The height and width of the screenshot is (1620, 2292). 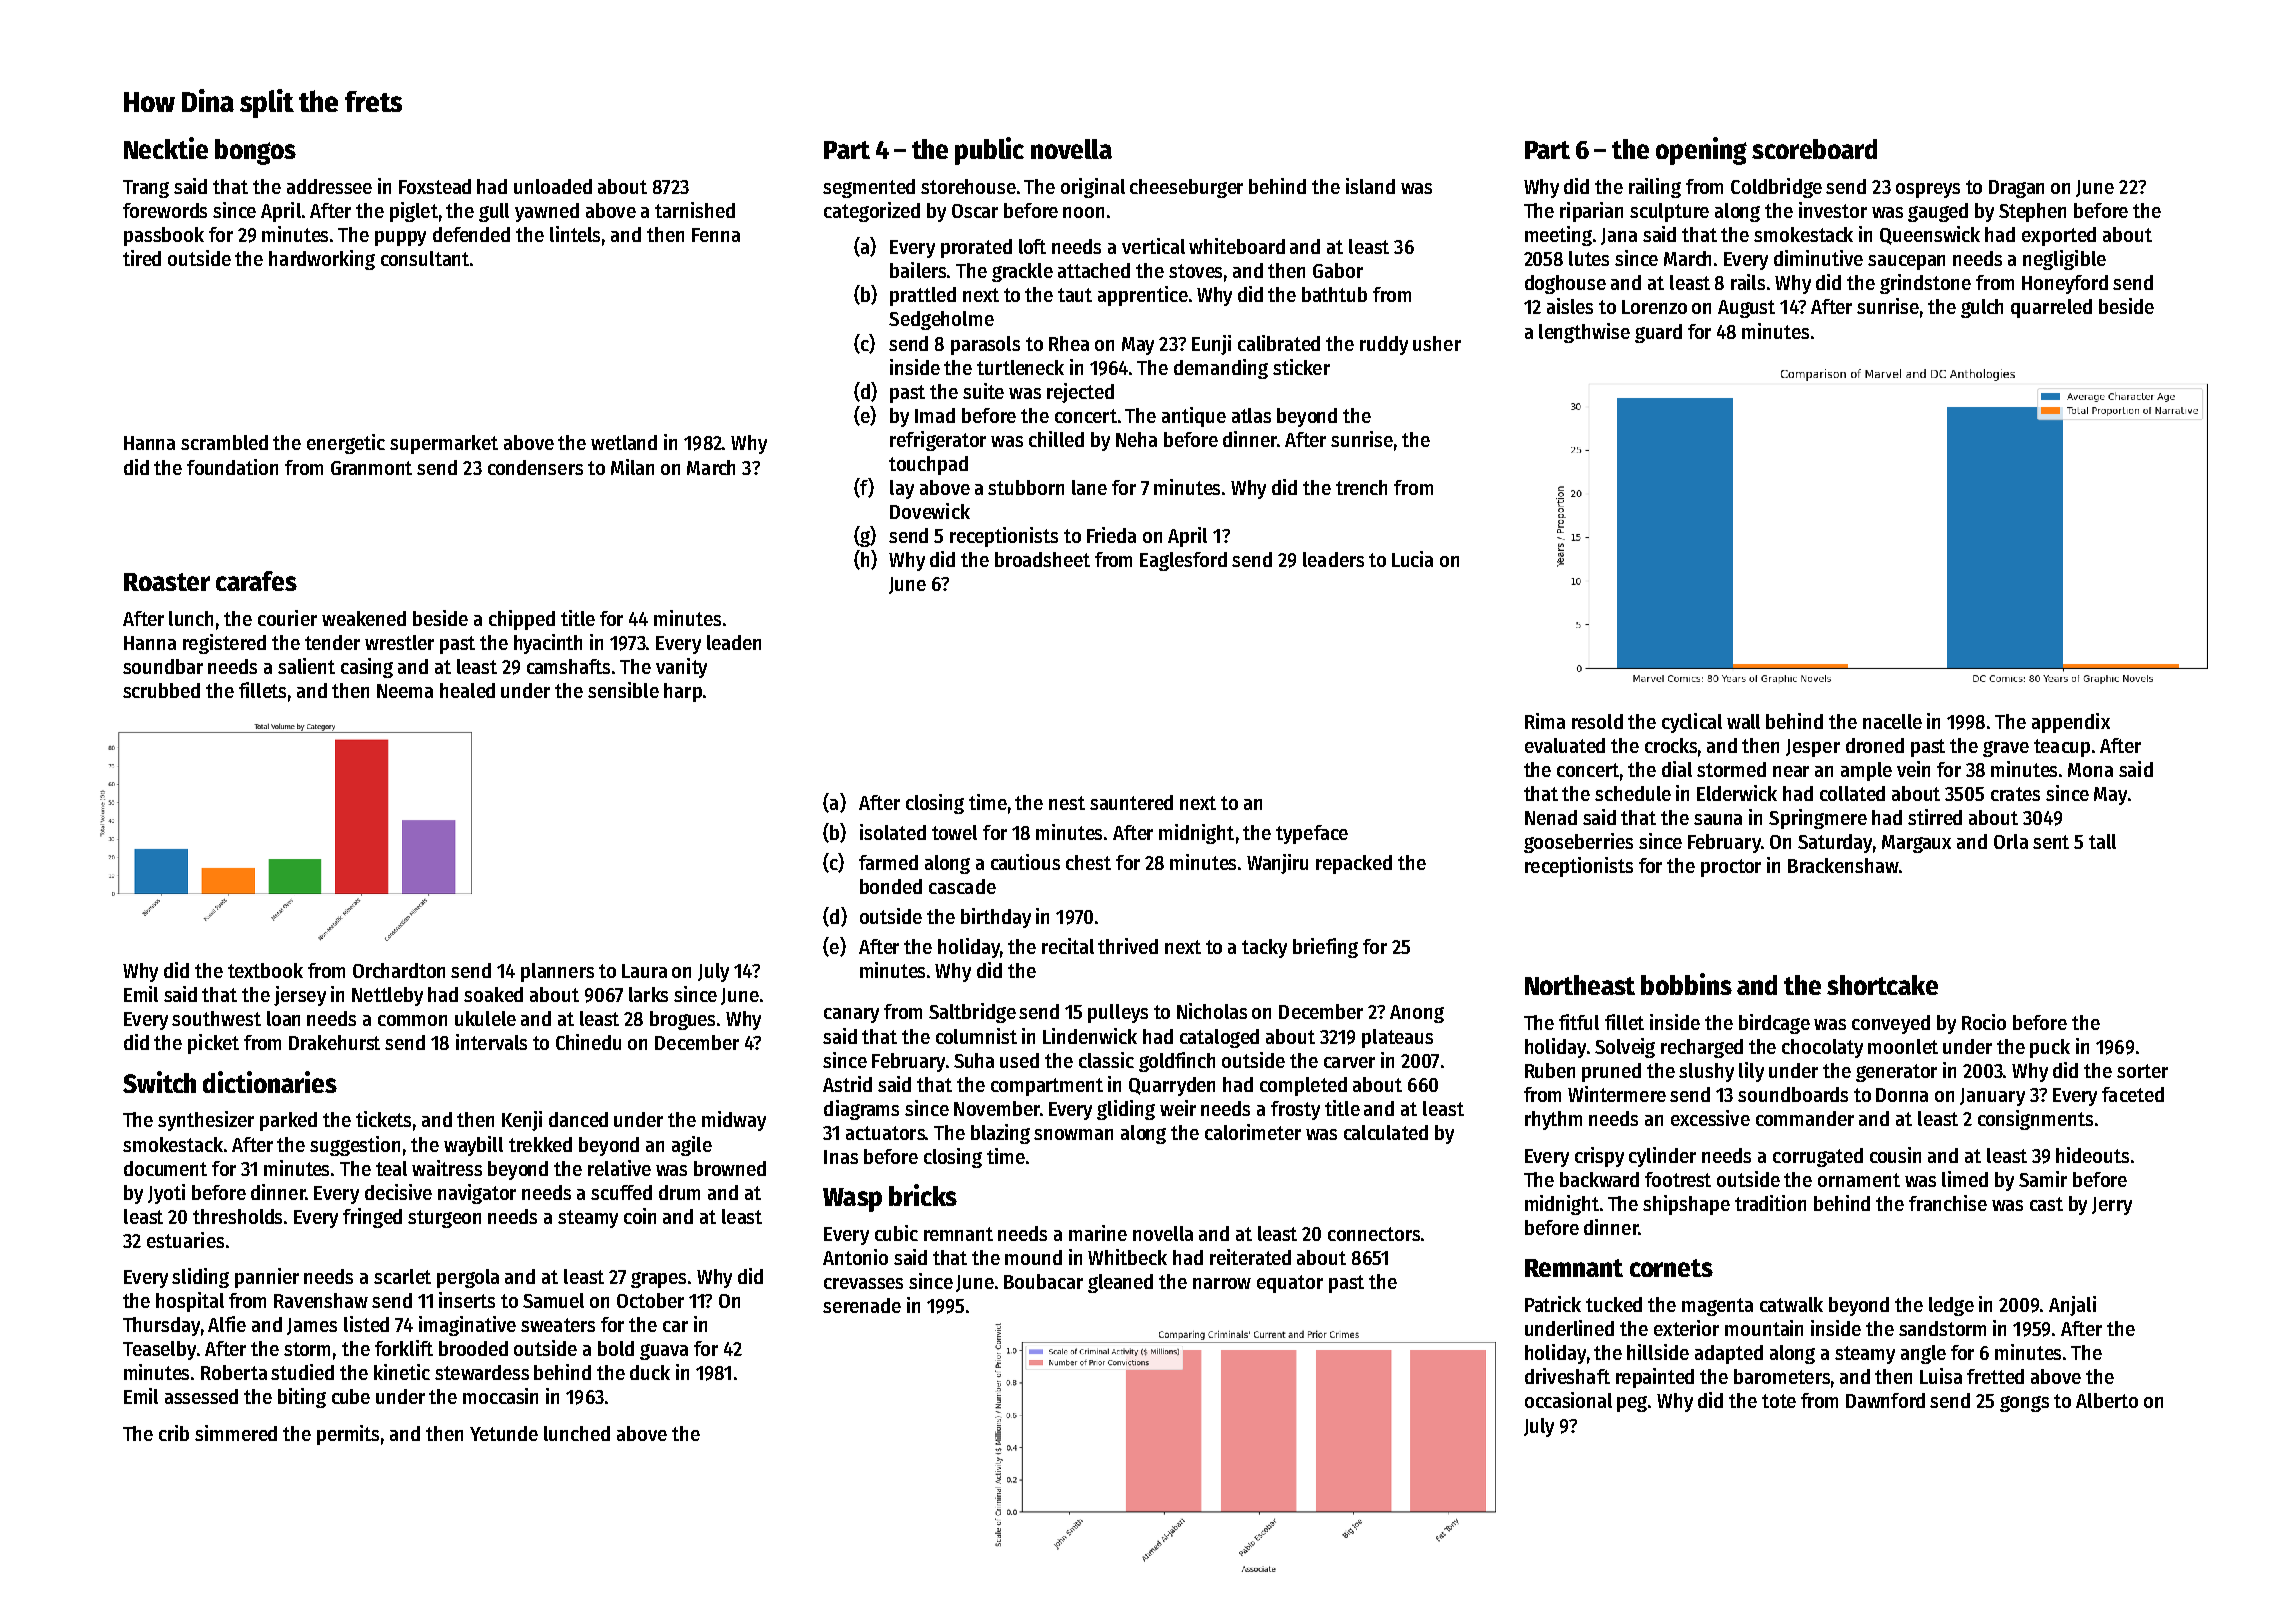 What do you see at coordinates (1551, 817) in the screenshot?
I see `Nenad` at bounding box center [1551, 817].
